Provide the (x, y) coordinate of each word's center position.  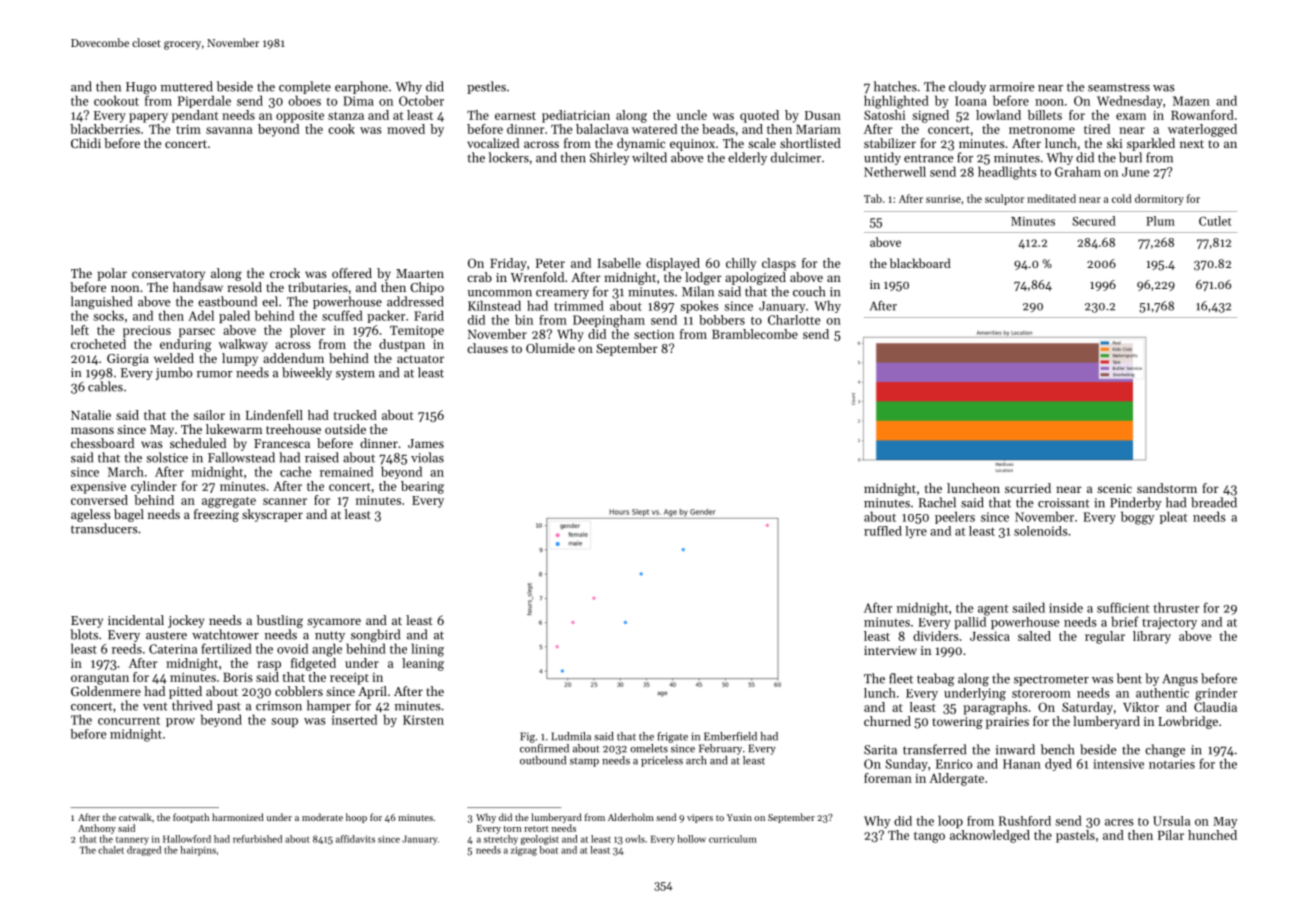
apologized (755, 278)
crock (285, 273)
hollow (691, 839)
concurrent (129, 721)
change (1165, 750)
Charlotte (794, 320)
